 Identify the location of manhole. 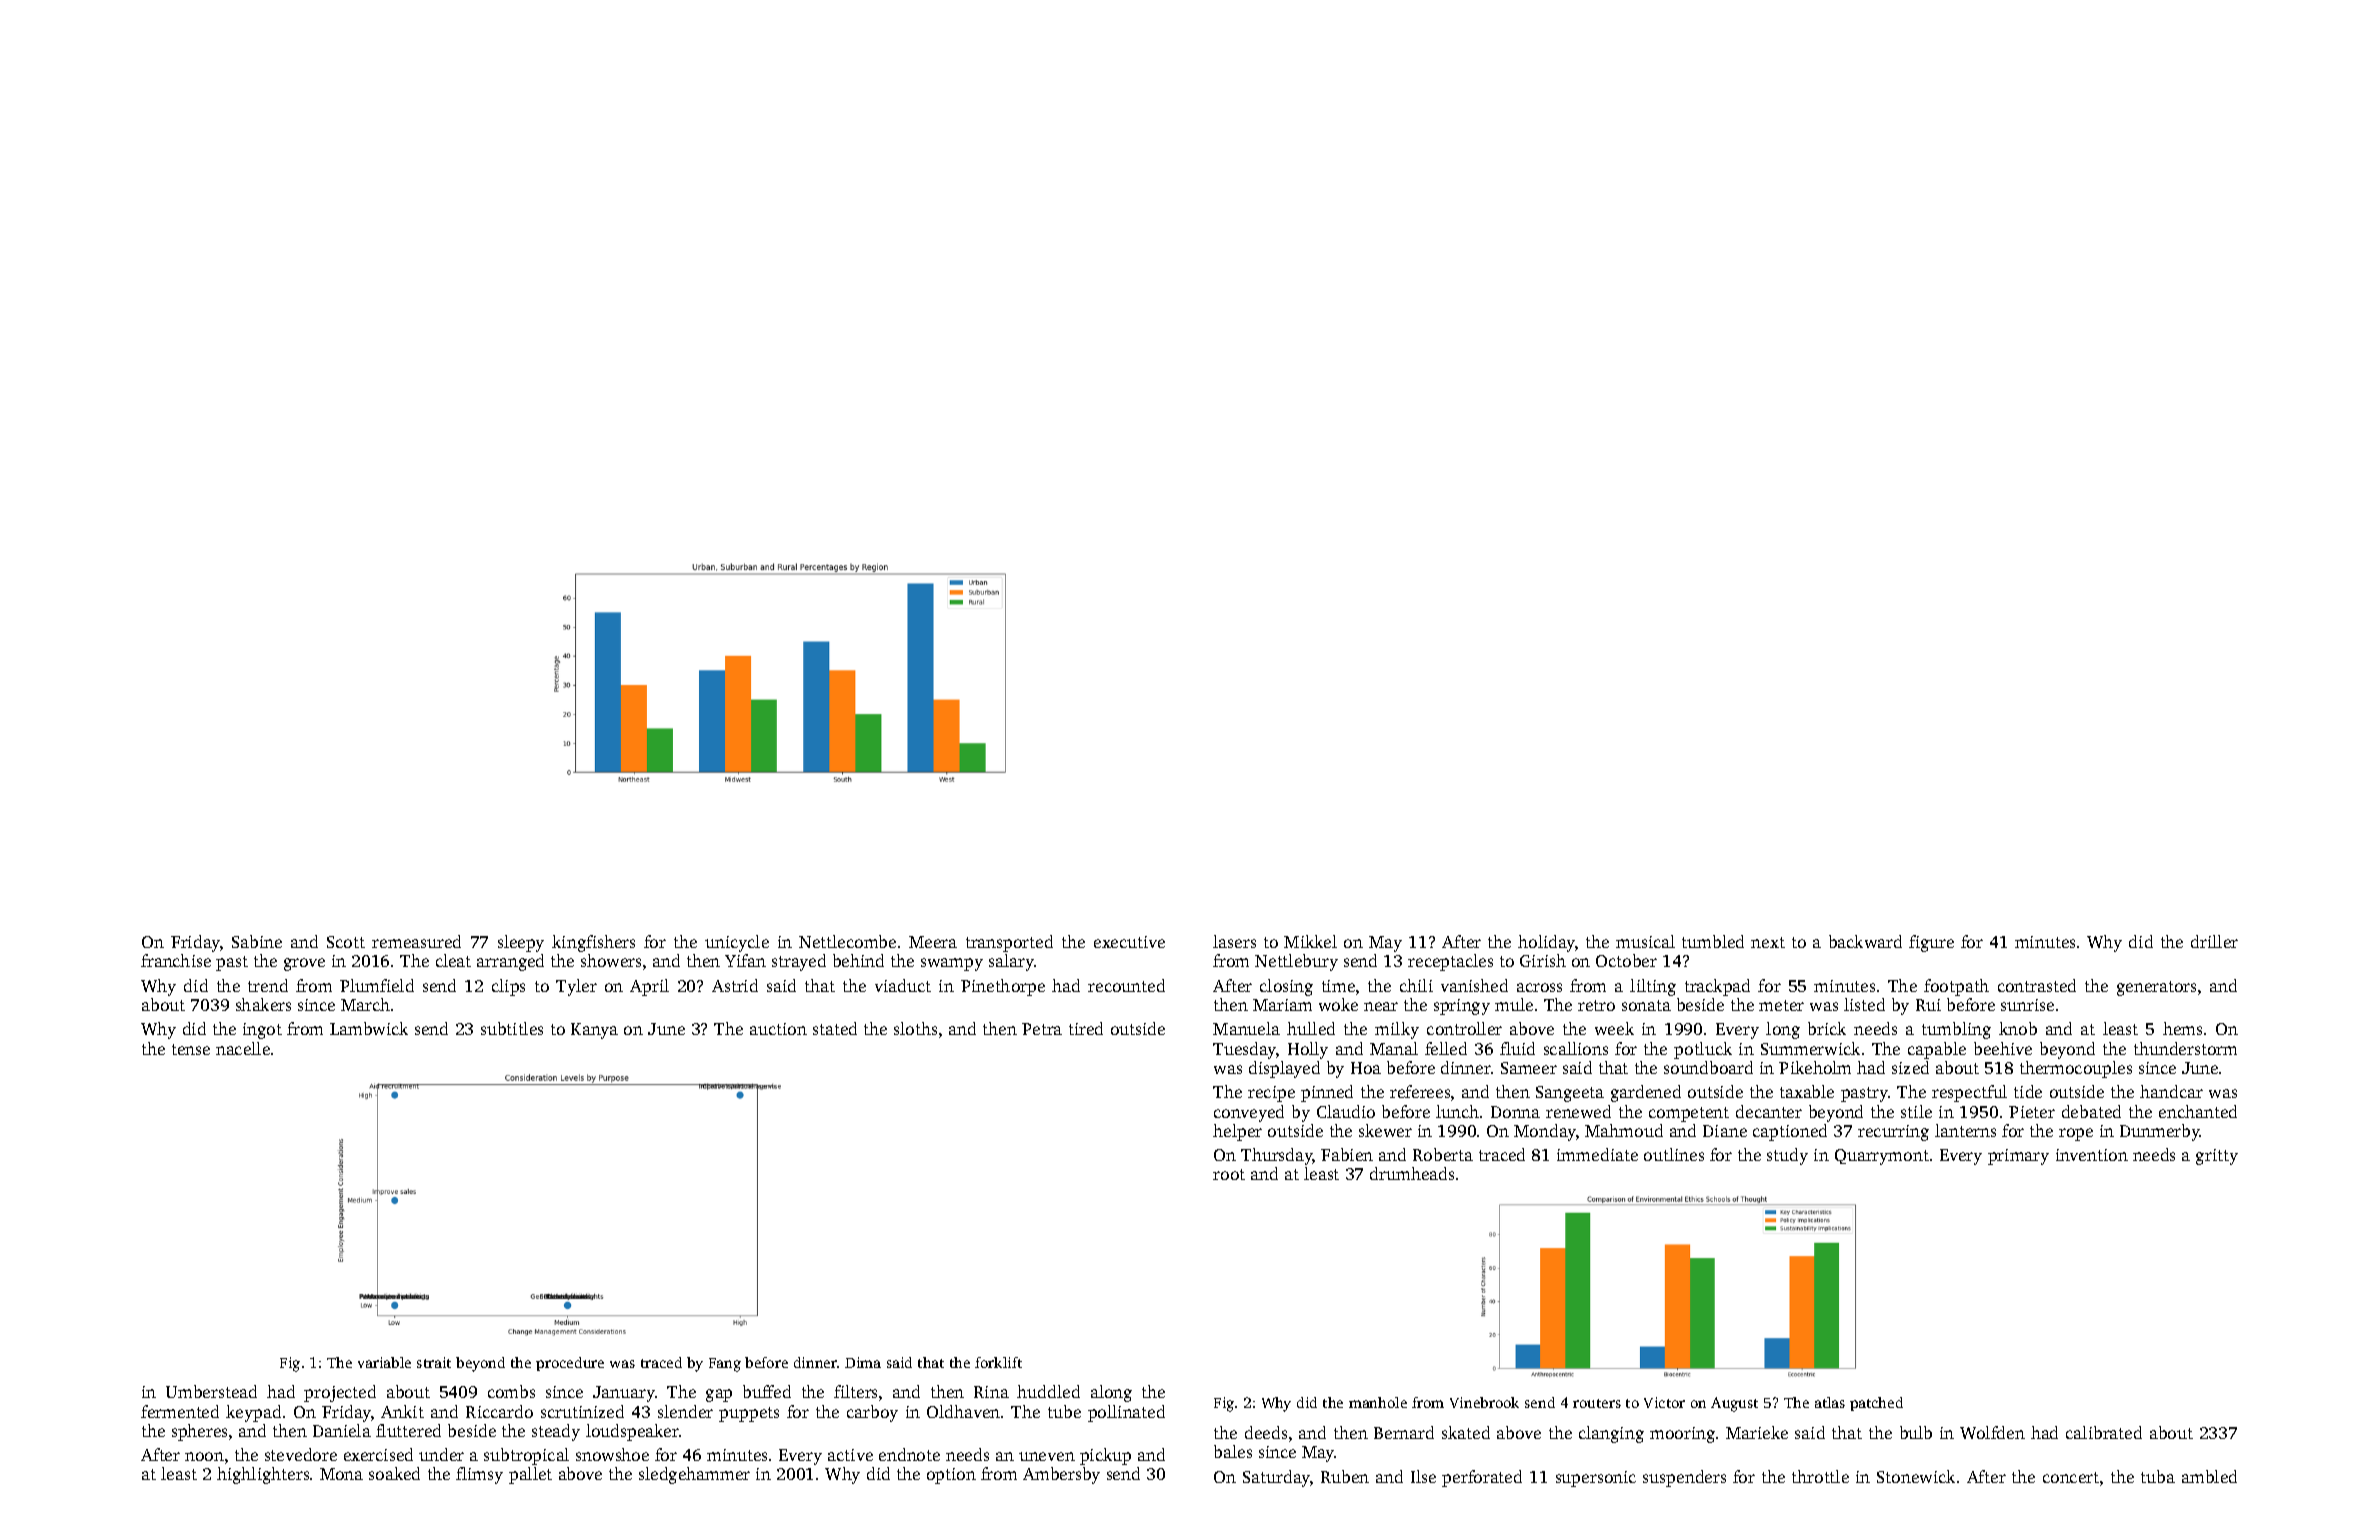
(1378, 1402).
